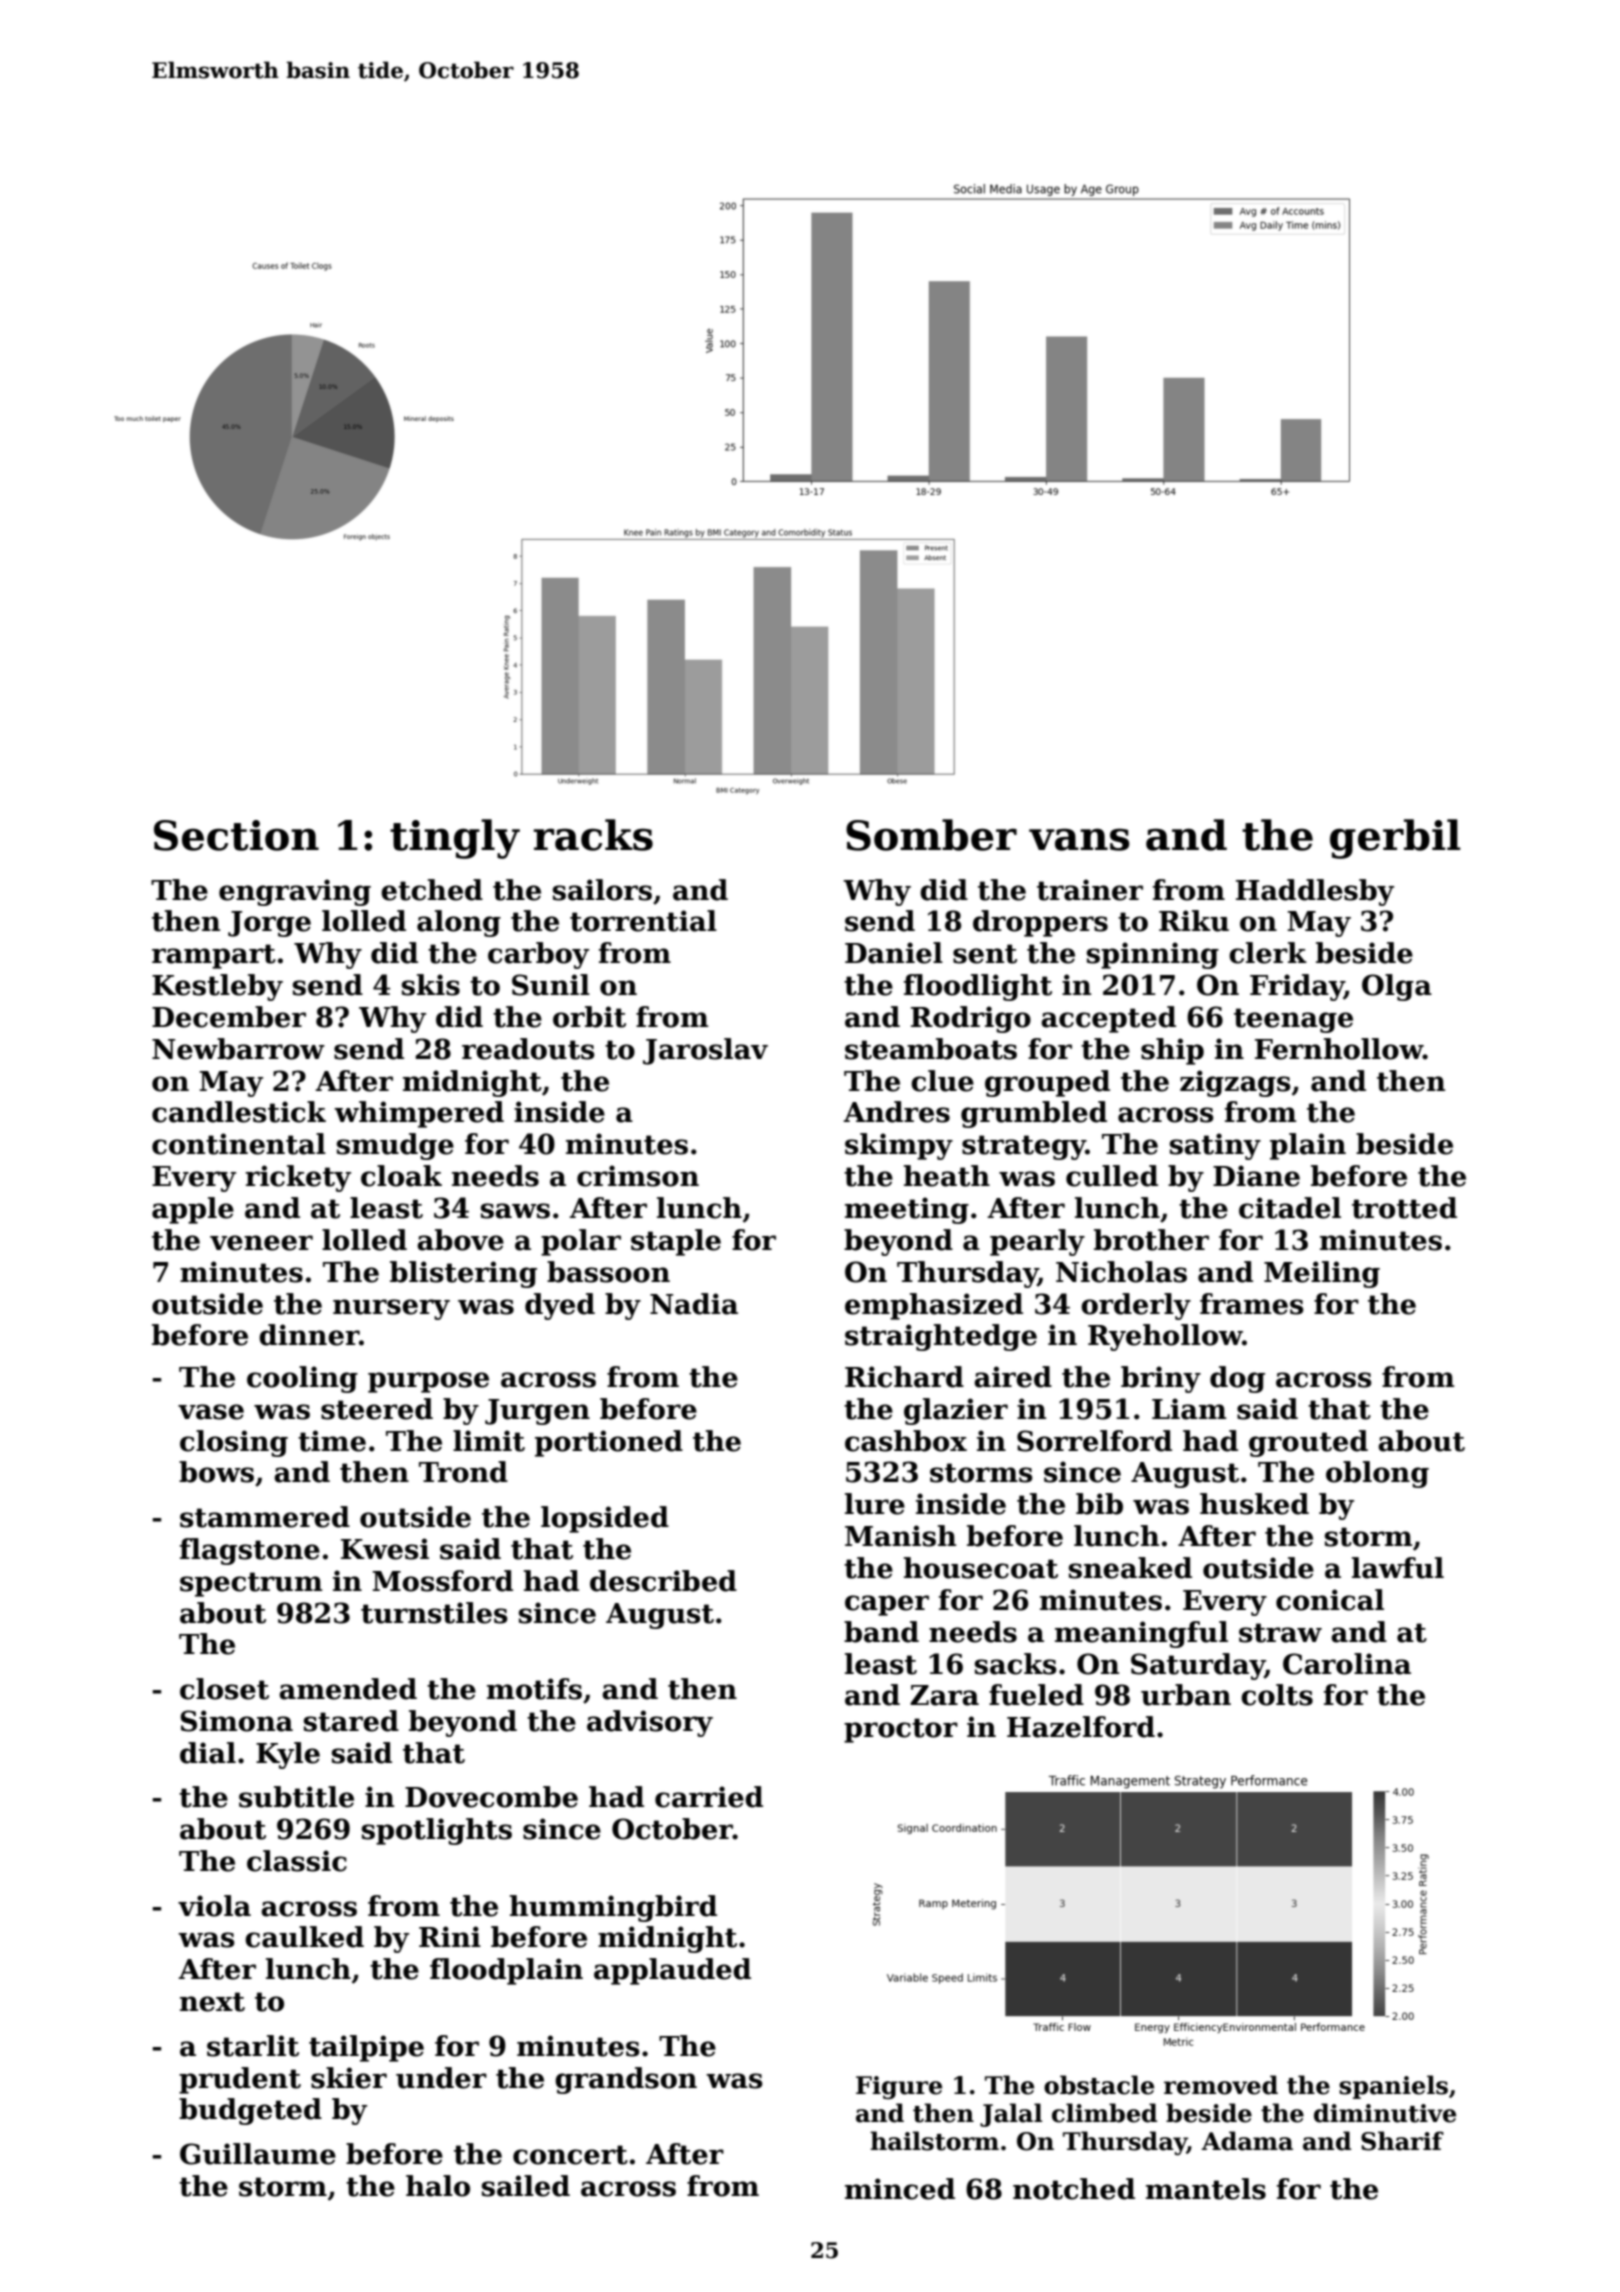  Describe the element at coordinates (881, 1632) in the screenshot. I see `band` at that location.
